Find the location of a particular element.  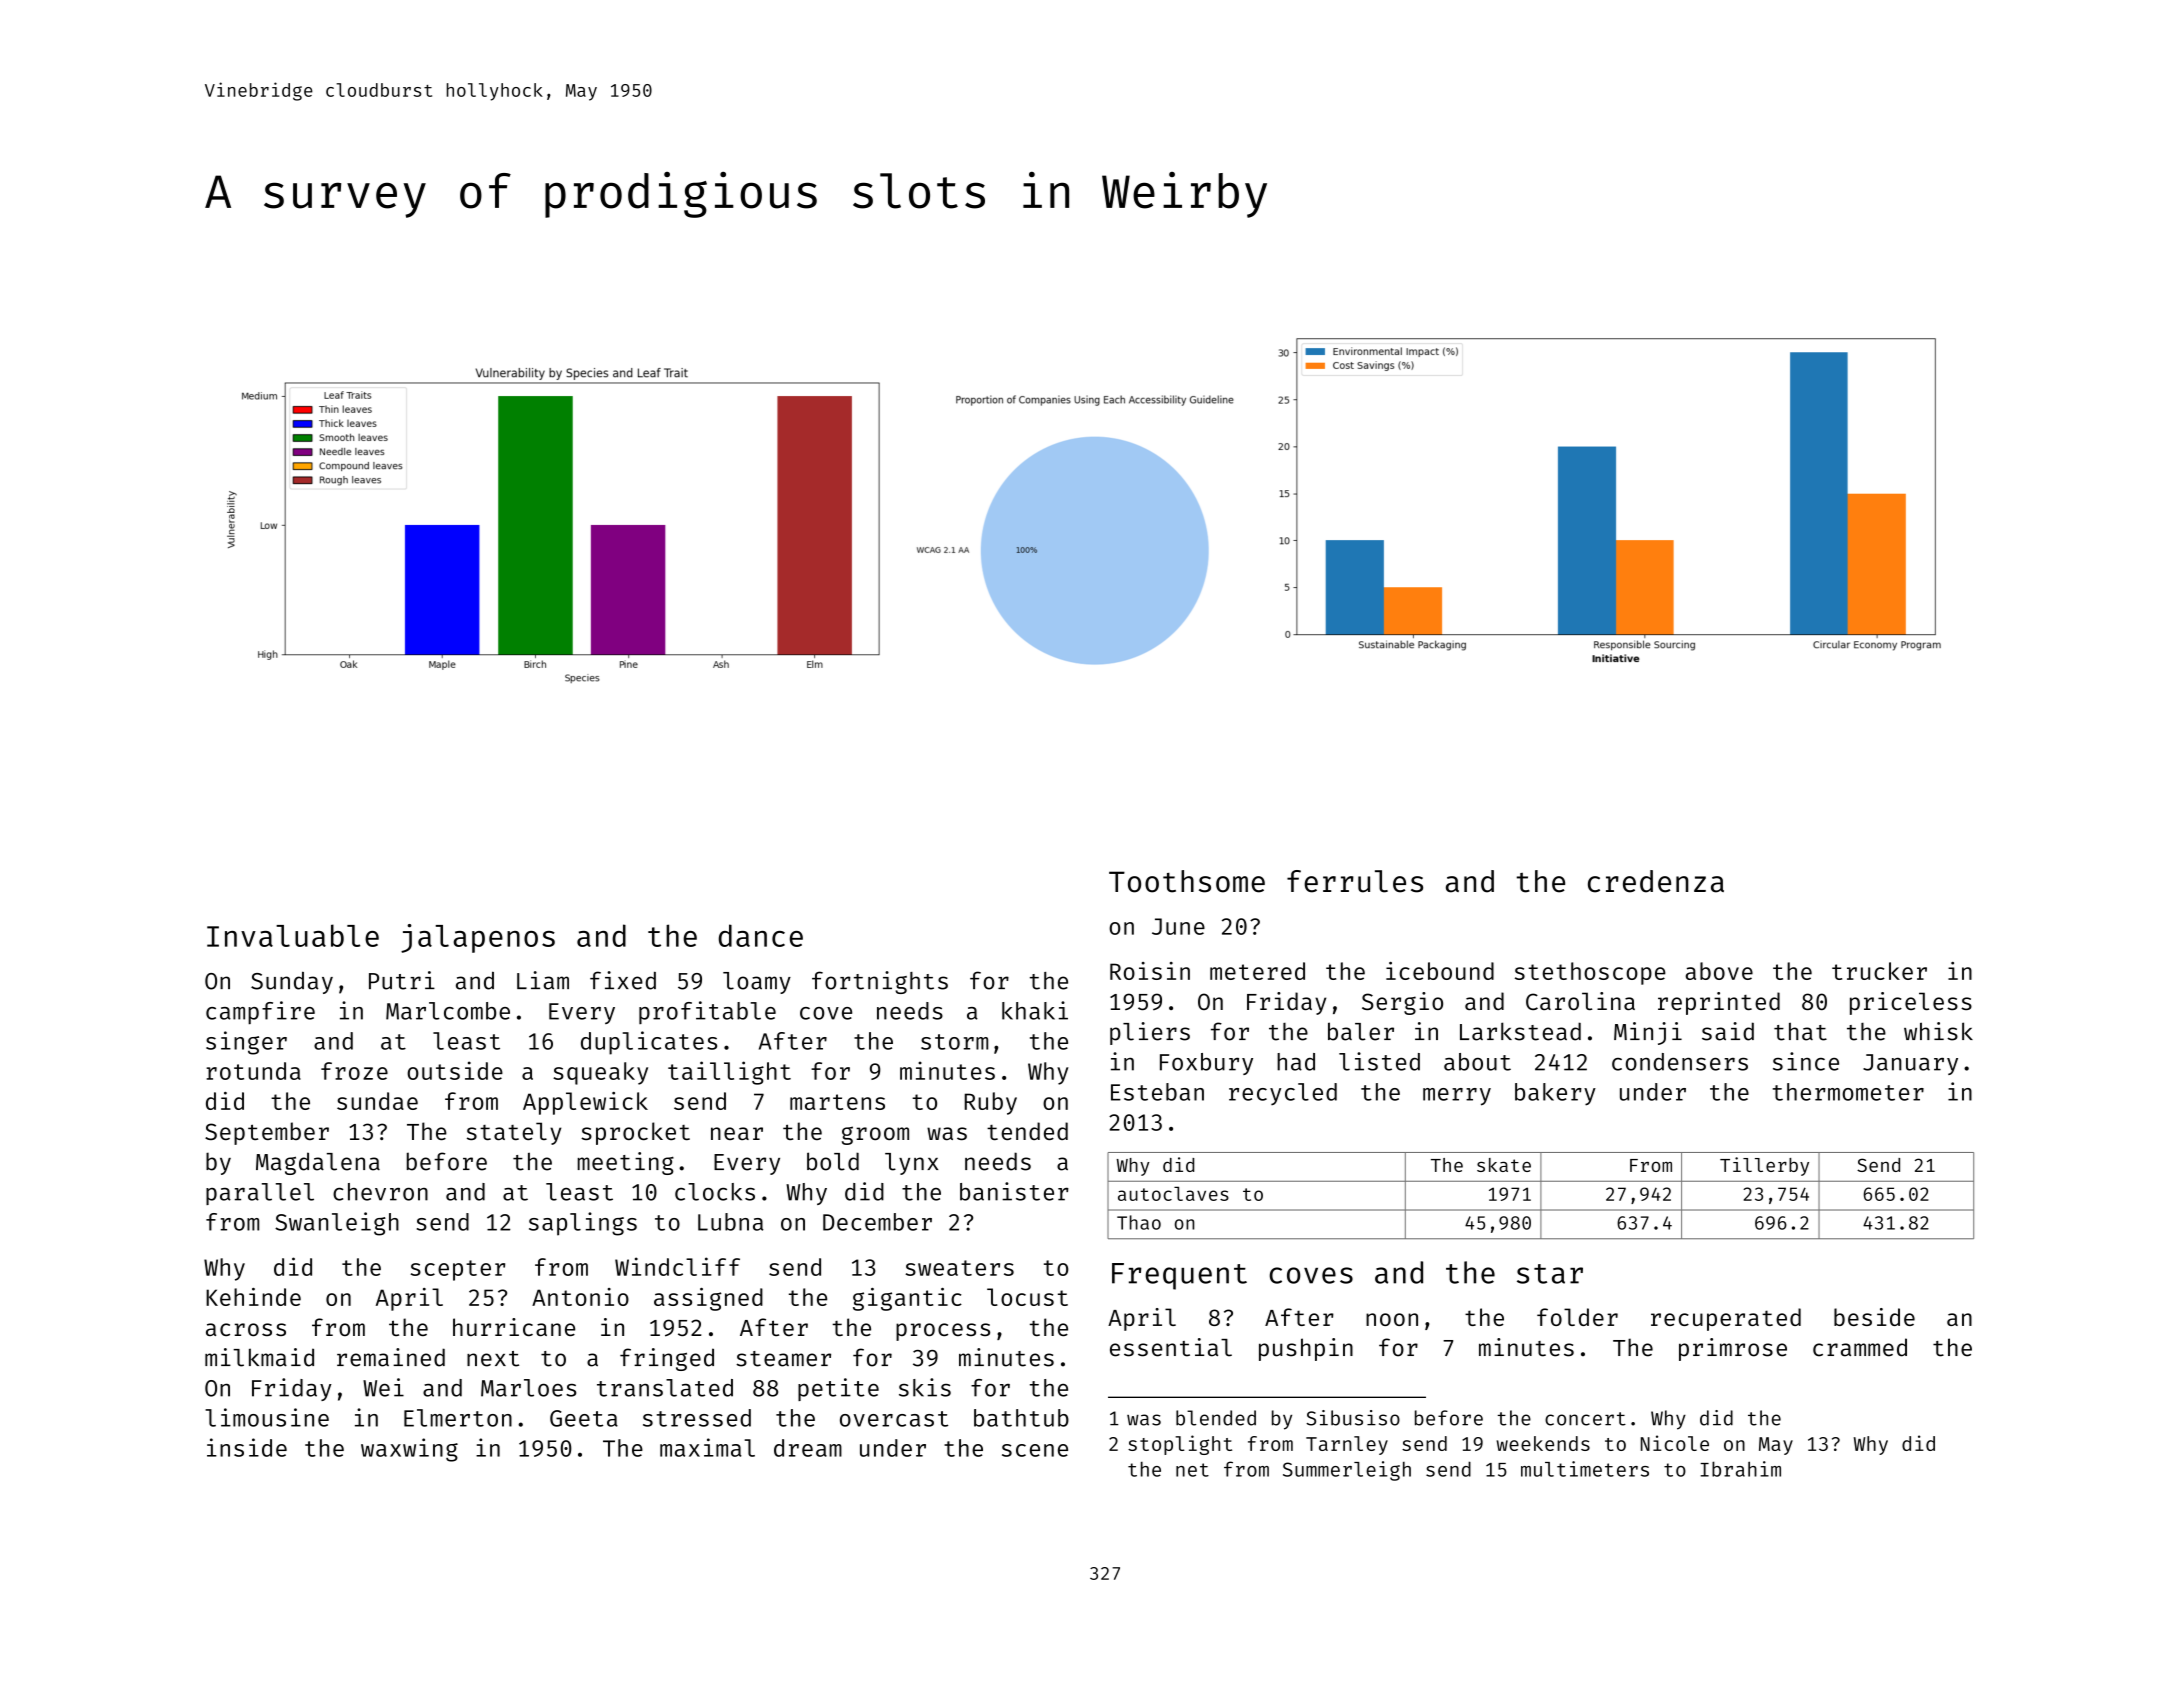

above is located at coordinates (1719, 971).
